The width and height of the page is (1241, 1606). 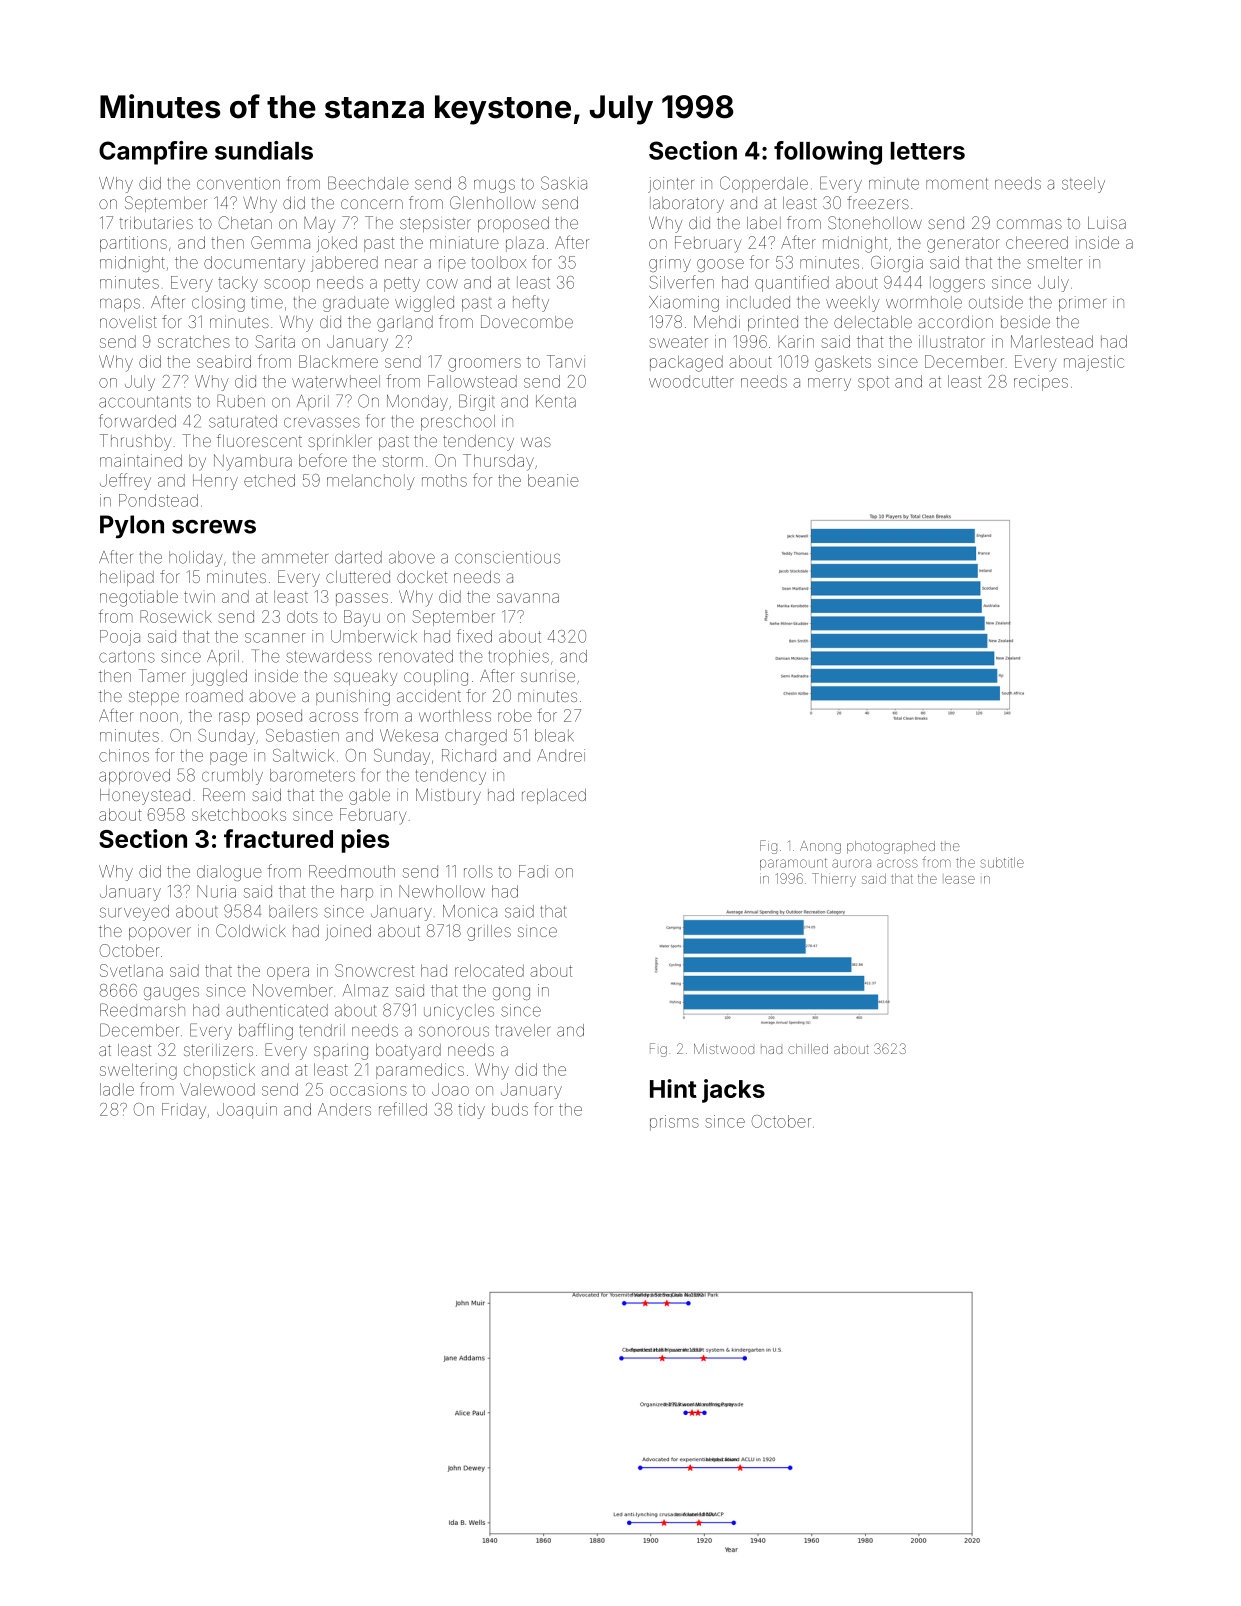 I want to click on Joaquin, so click(x=247, y=1111).
